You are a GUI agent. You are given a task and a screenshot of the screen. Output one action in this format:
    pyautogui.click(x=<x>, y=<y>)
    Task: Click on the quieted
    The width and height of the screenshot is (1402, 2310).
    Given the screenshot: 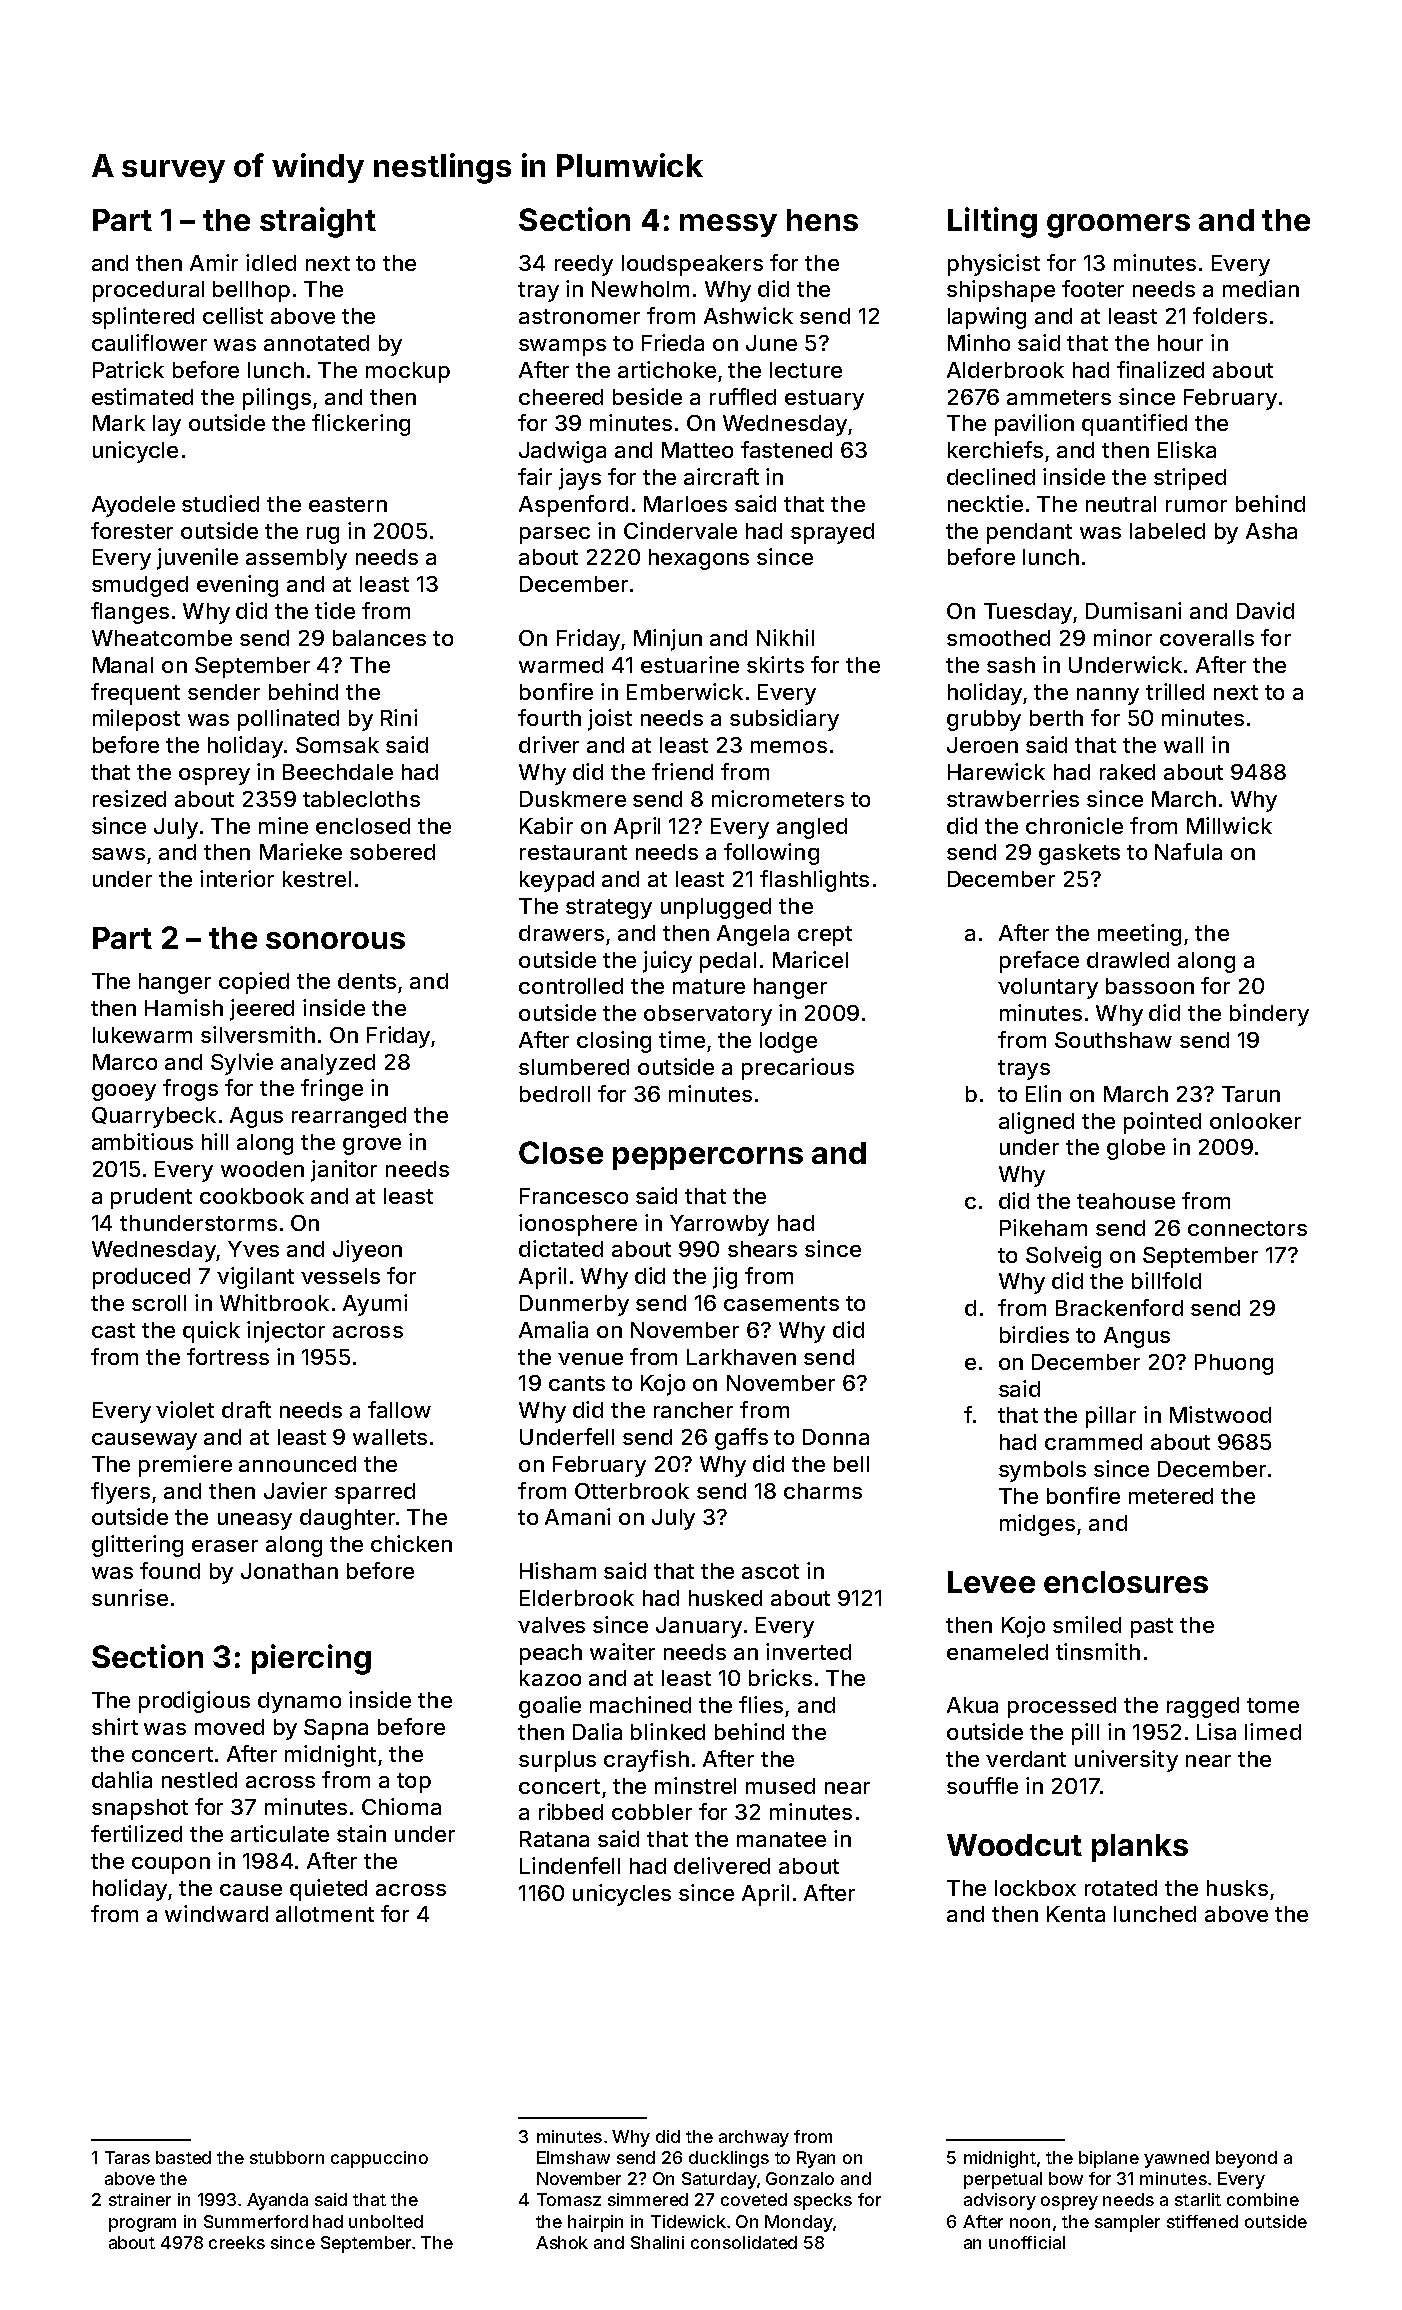 What is the action you would take?
    pyautogui.click(x=328, y=1890)
